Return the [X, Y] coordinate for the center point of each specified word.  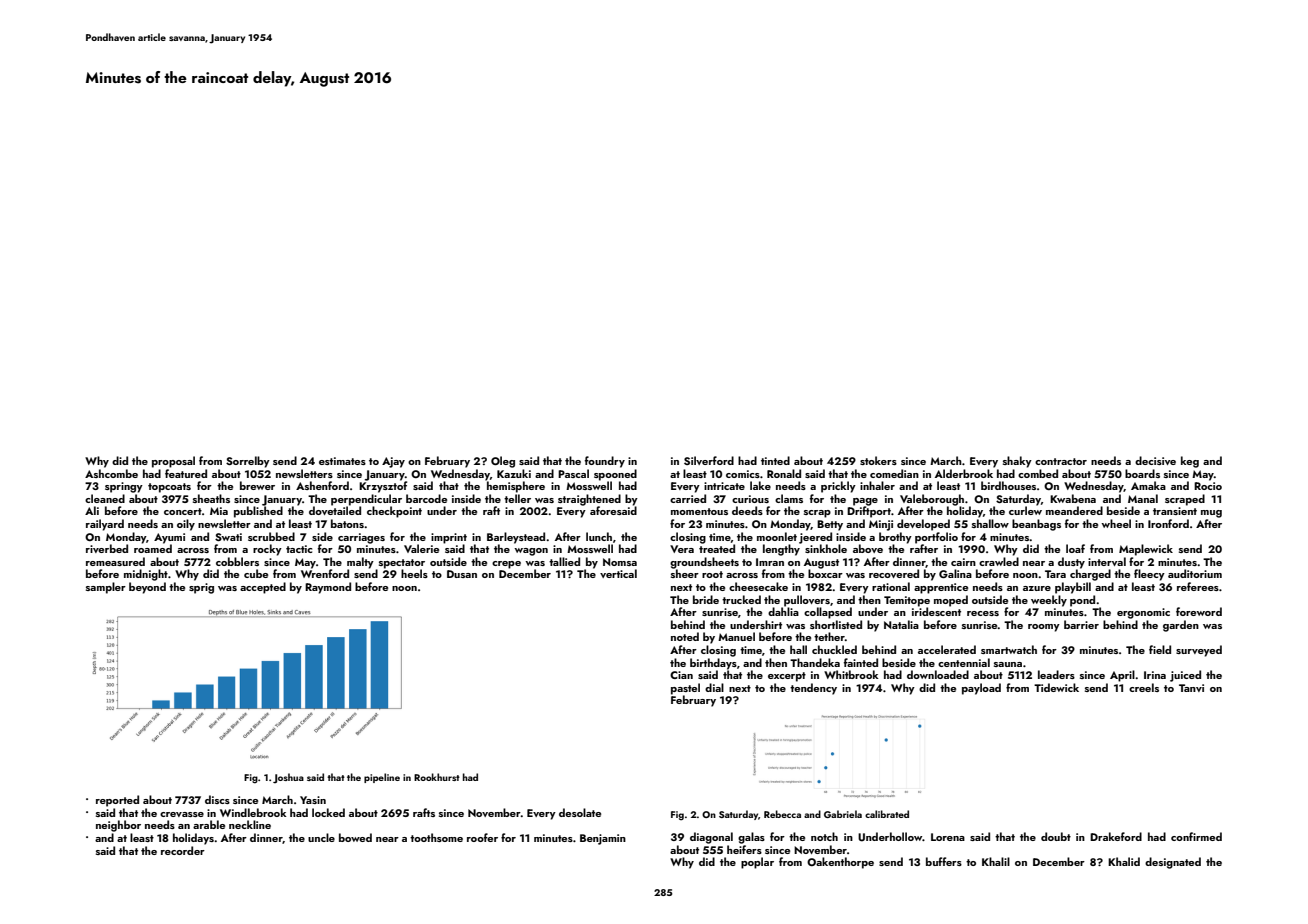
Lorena [948, 837]
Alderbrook [964, 473]
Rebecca [782, 814]
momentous [699, 511]
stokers [878, 460]
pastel [685, 689]
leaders [1056, 674]
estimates [342, 461]
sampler [106, 588]
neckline [250, 824]
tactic [299, 549]
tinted [775, 460]
